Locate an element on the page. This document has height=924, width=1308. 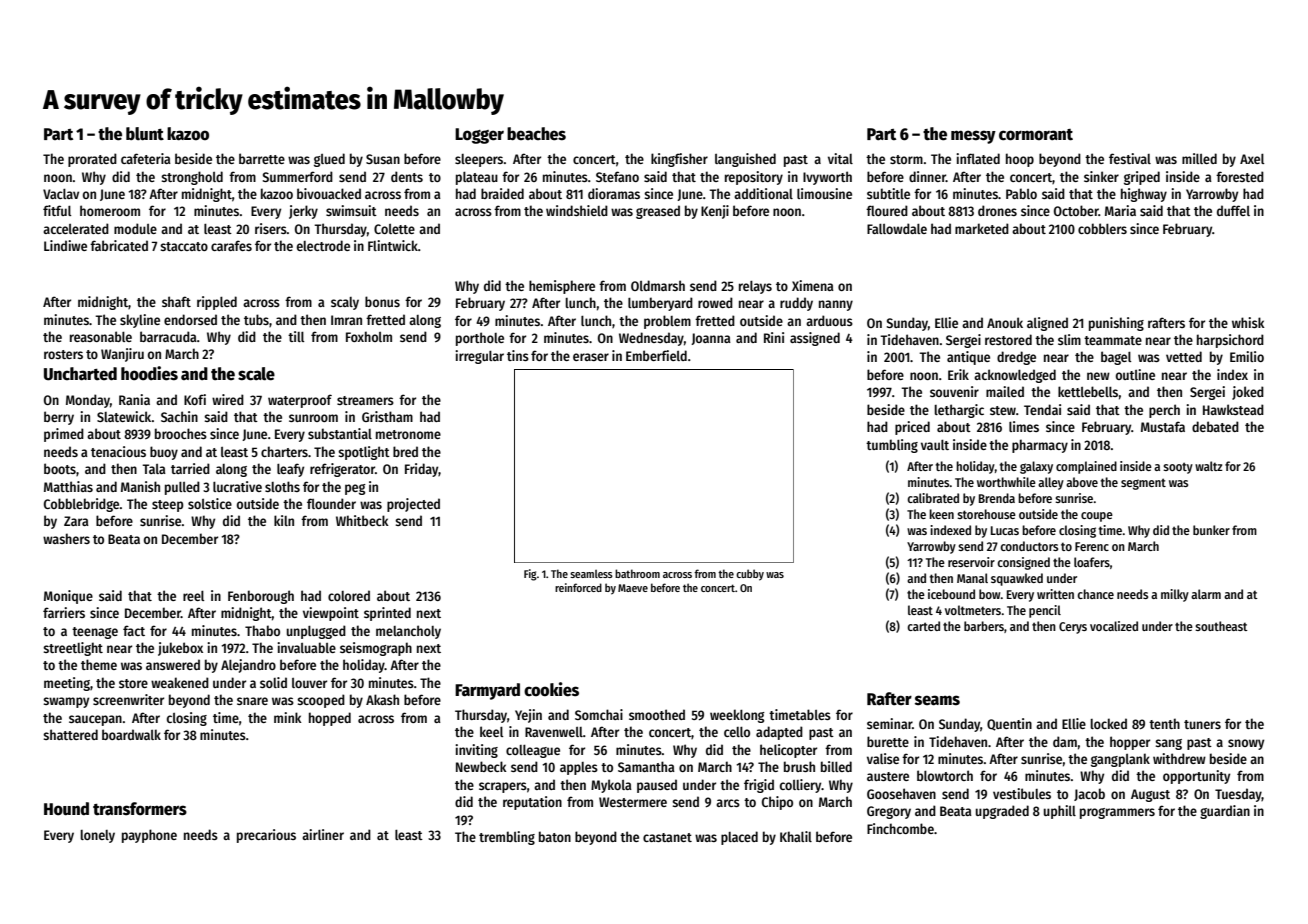
punishing is located at coordinates (1116, 324).
